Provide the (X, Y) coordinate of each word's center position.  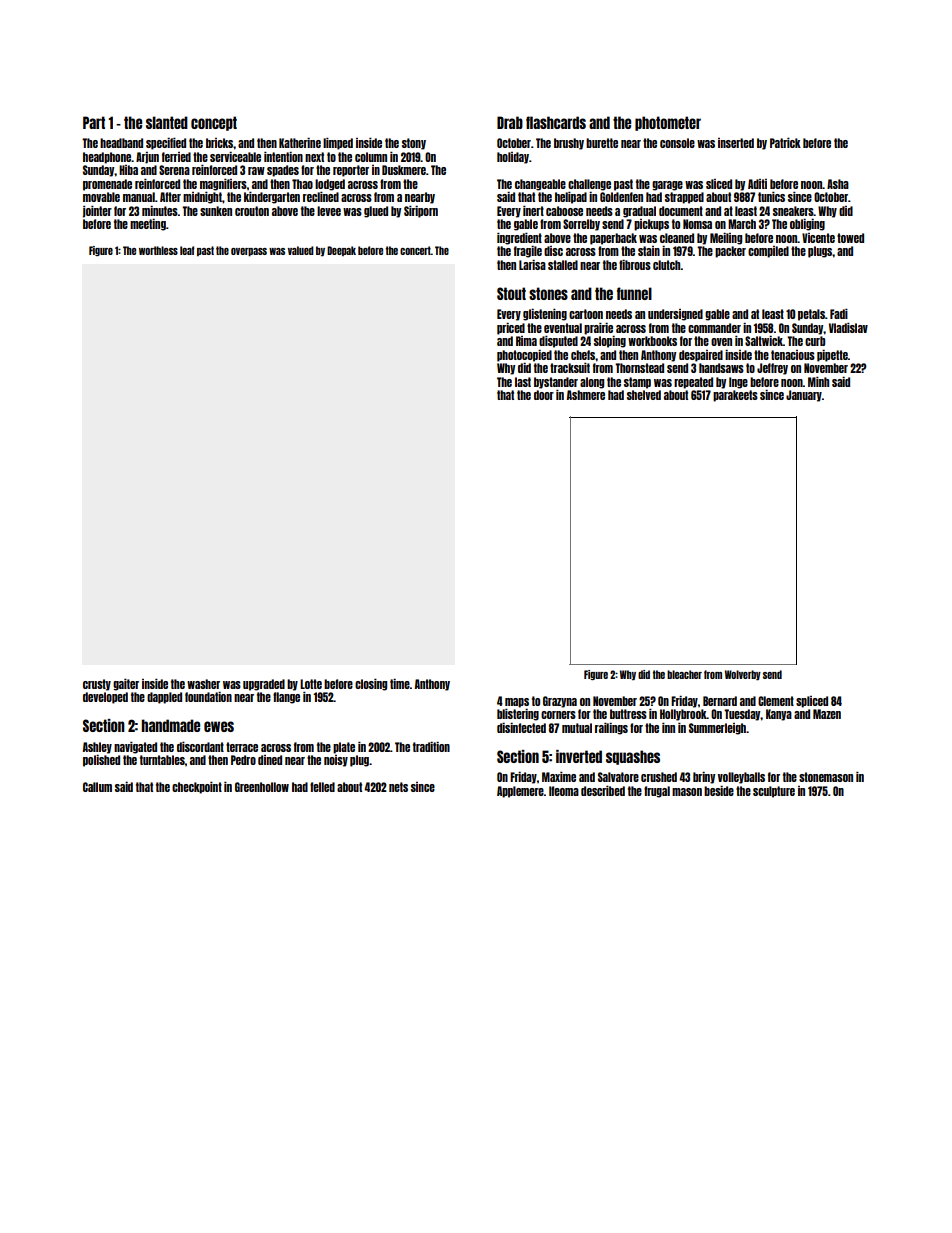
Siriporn (421, 212)
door (544, 395)
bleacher (684, 674)
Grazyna (560, 702)
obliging (807, 225)
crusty (97, 685)
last (523, 382)
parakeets (735, 396)
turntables (162, 760)
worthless (158, 250)
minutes (160, 211)
